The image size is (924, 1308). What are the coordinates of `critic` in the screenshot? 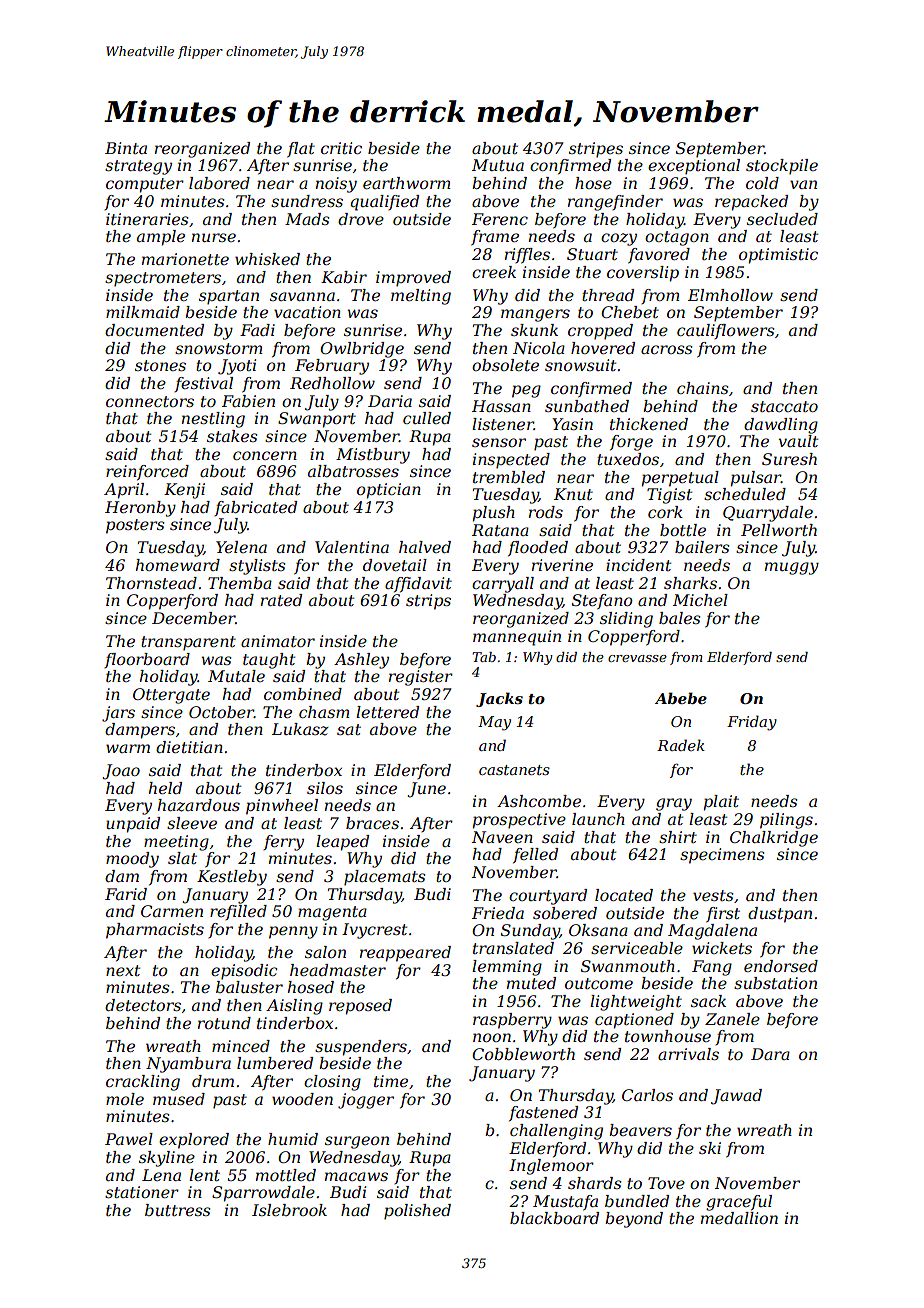 It's located at (341, 148).
